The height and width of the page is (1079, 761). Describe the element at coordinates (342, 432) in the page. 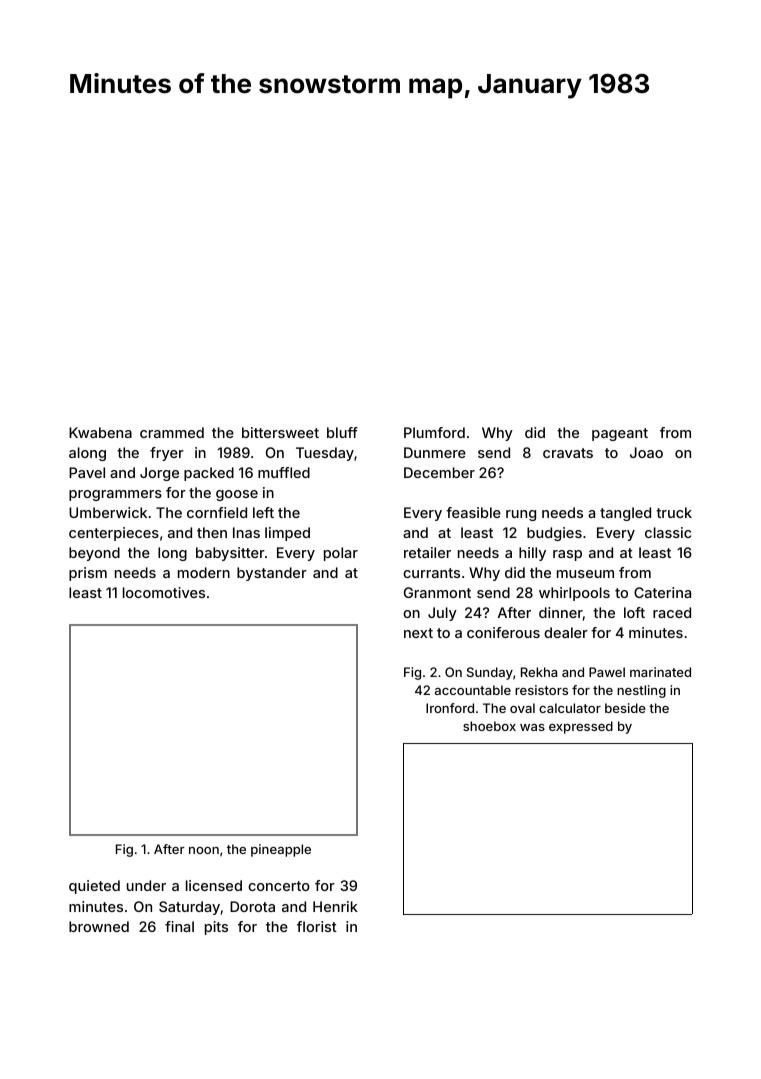

I see `bluff` at that location.
